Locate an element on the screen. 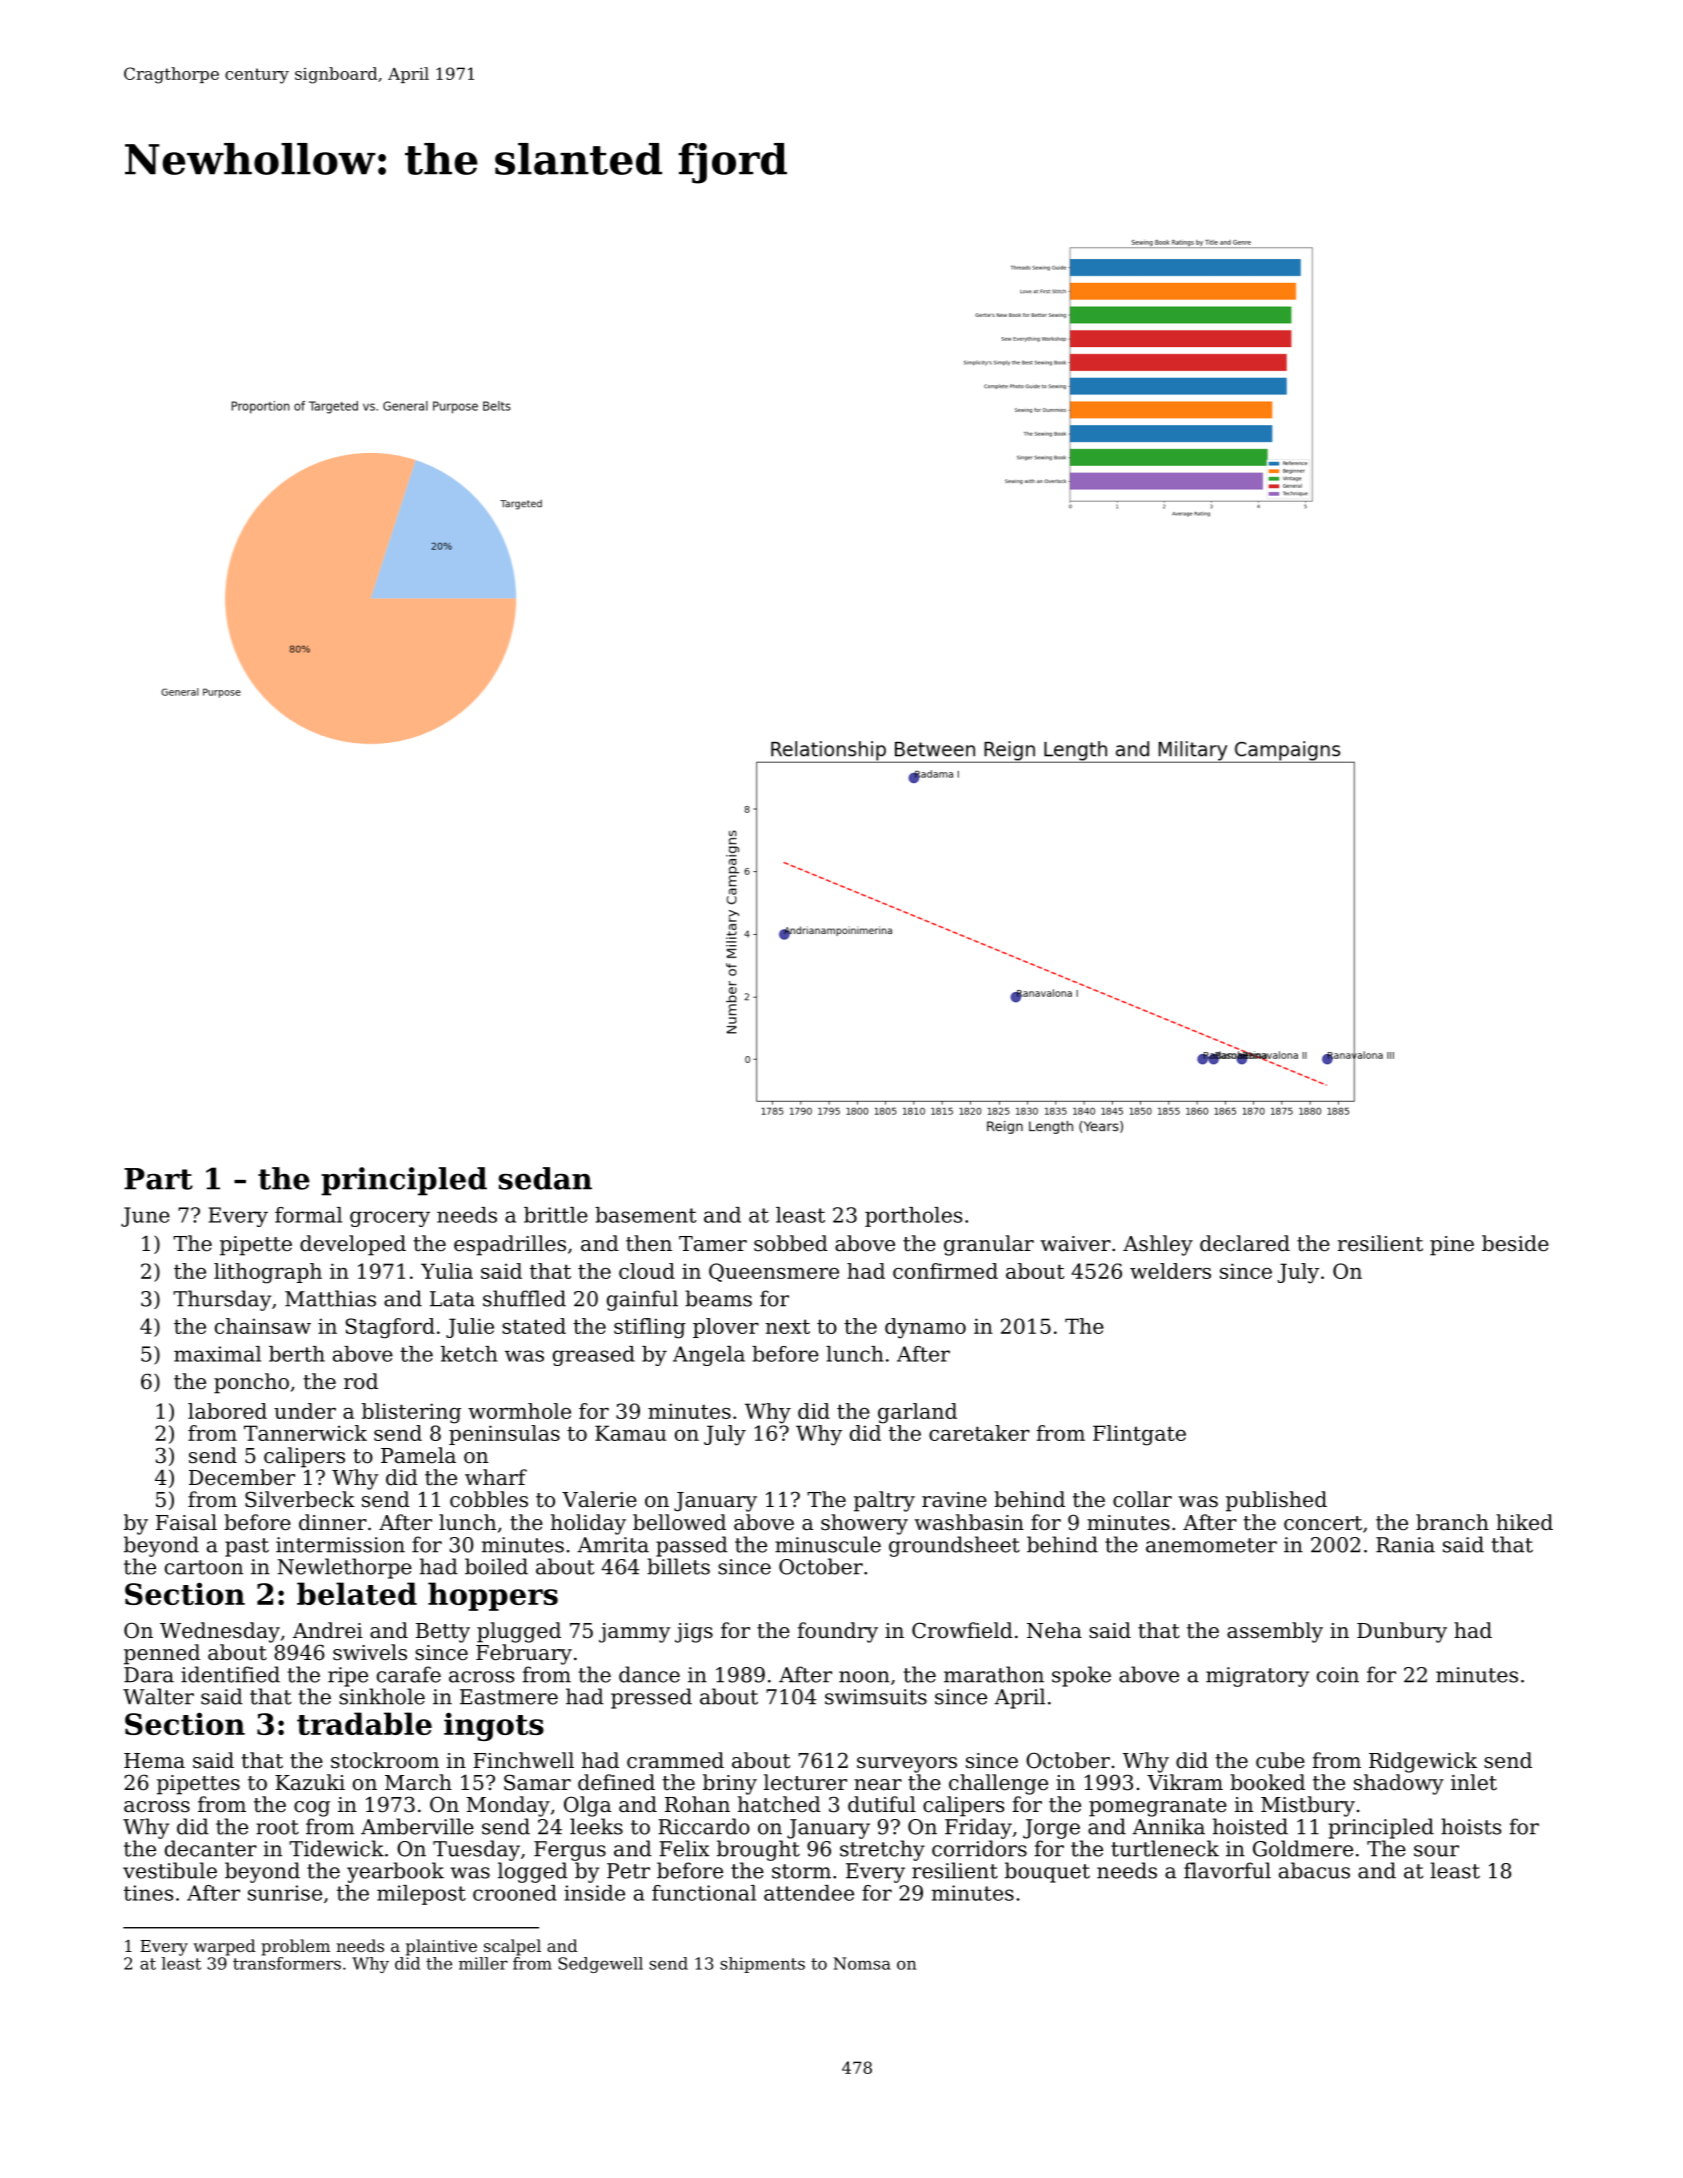 Image resolution: width=1683 pixels, height=2178 pixels. transformers is located at coordinates (287, 1963).
